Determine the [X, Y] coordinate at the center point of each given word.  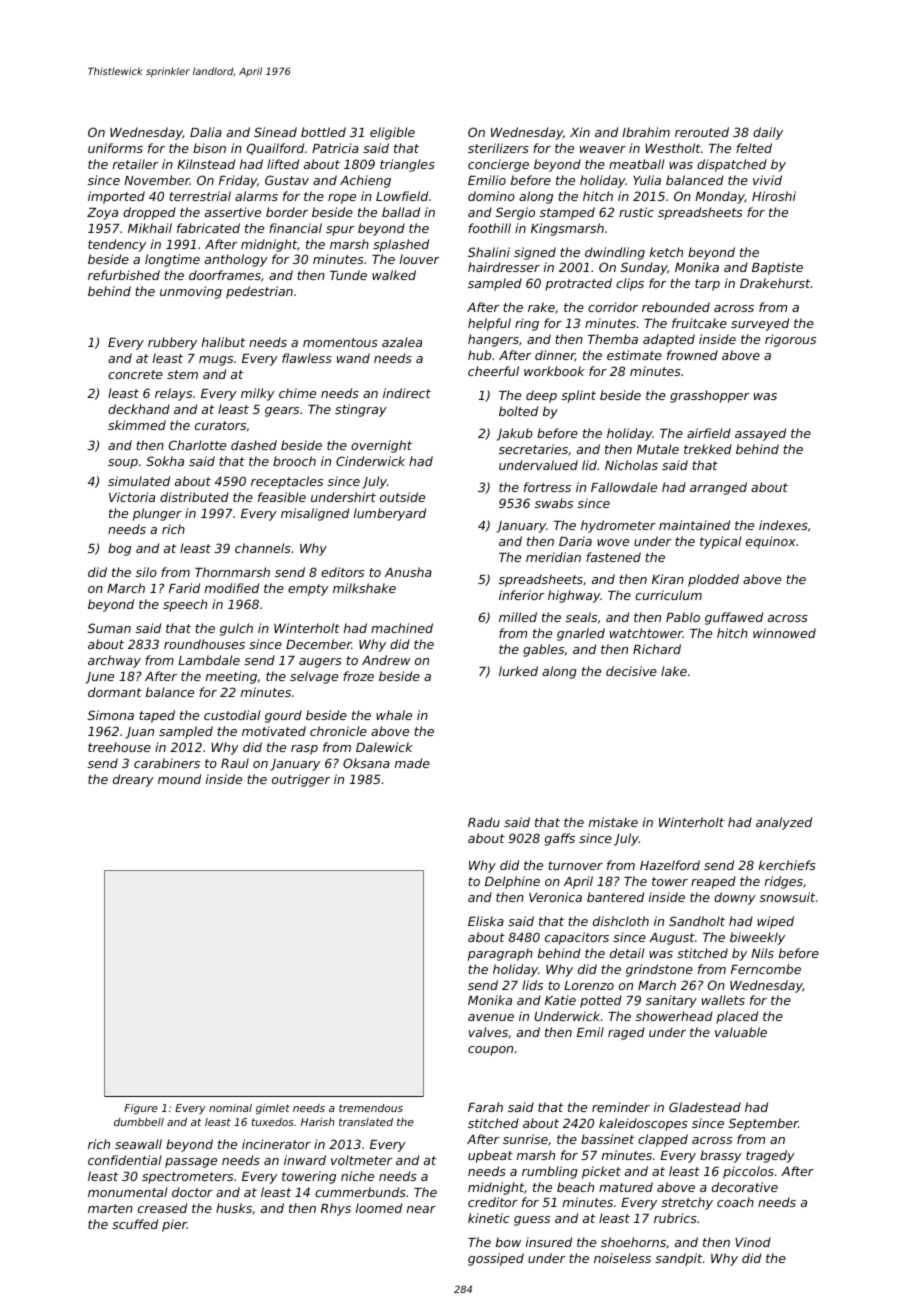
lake [674, 671]
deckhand [139, 409]
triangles [407, 165]
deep [541, 396]
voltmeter [361, 1160]
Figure [141, 1109]
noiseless [622, 1258]
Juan [139, 733]
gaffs [560, 839]
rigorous [790, 340]
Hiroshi [774, 196]
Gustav [287, 180]
